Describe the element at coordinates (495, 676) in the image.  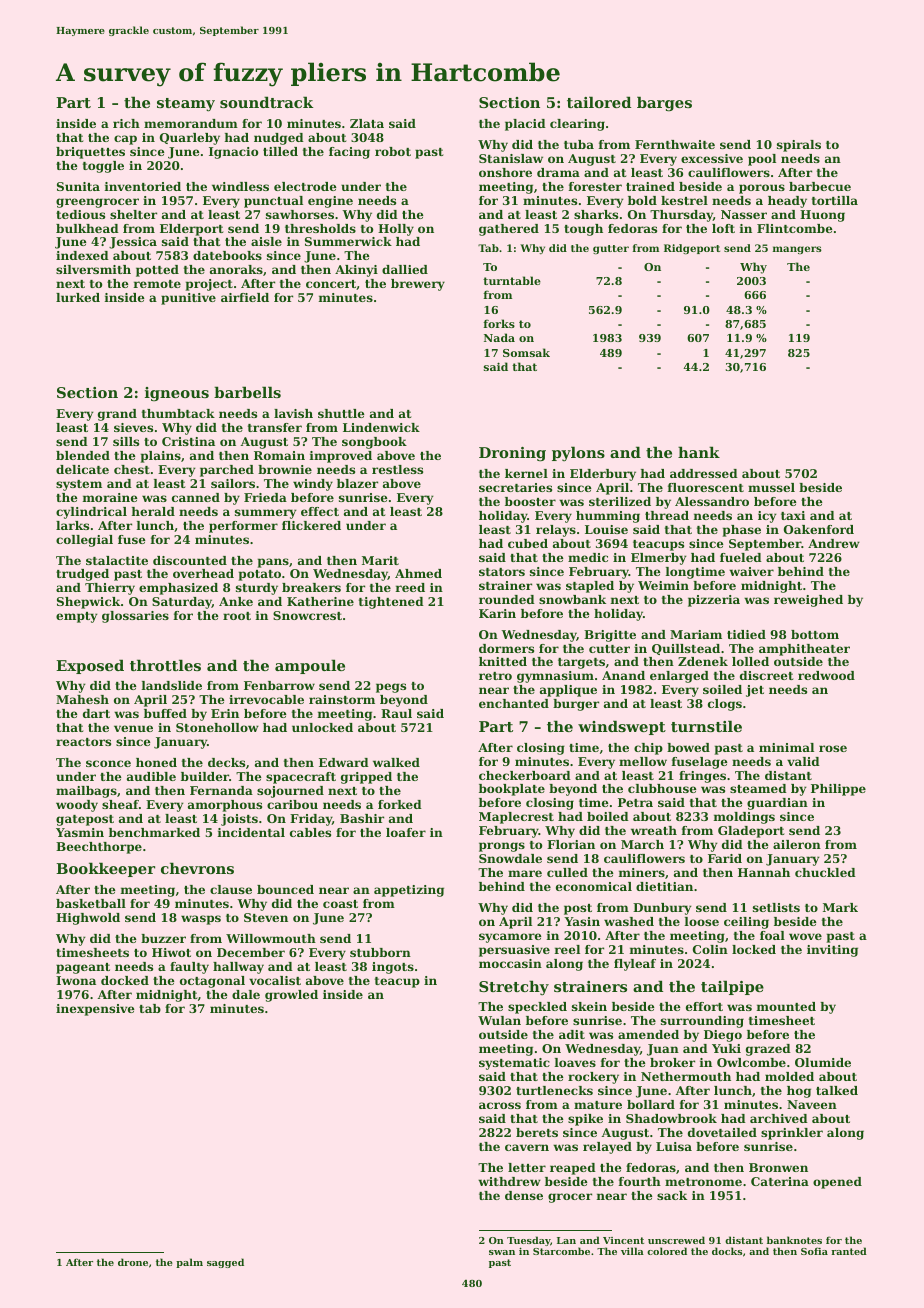
I see `retro` at that location.
